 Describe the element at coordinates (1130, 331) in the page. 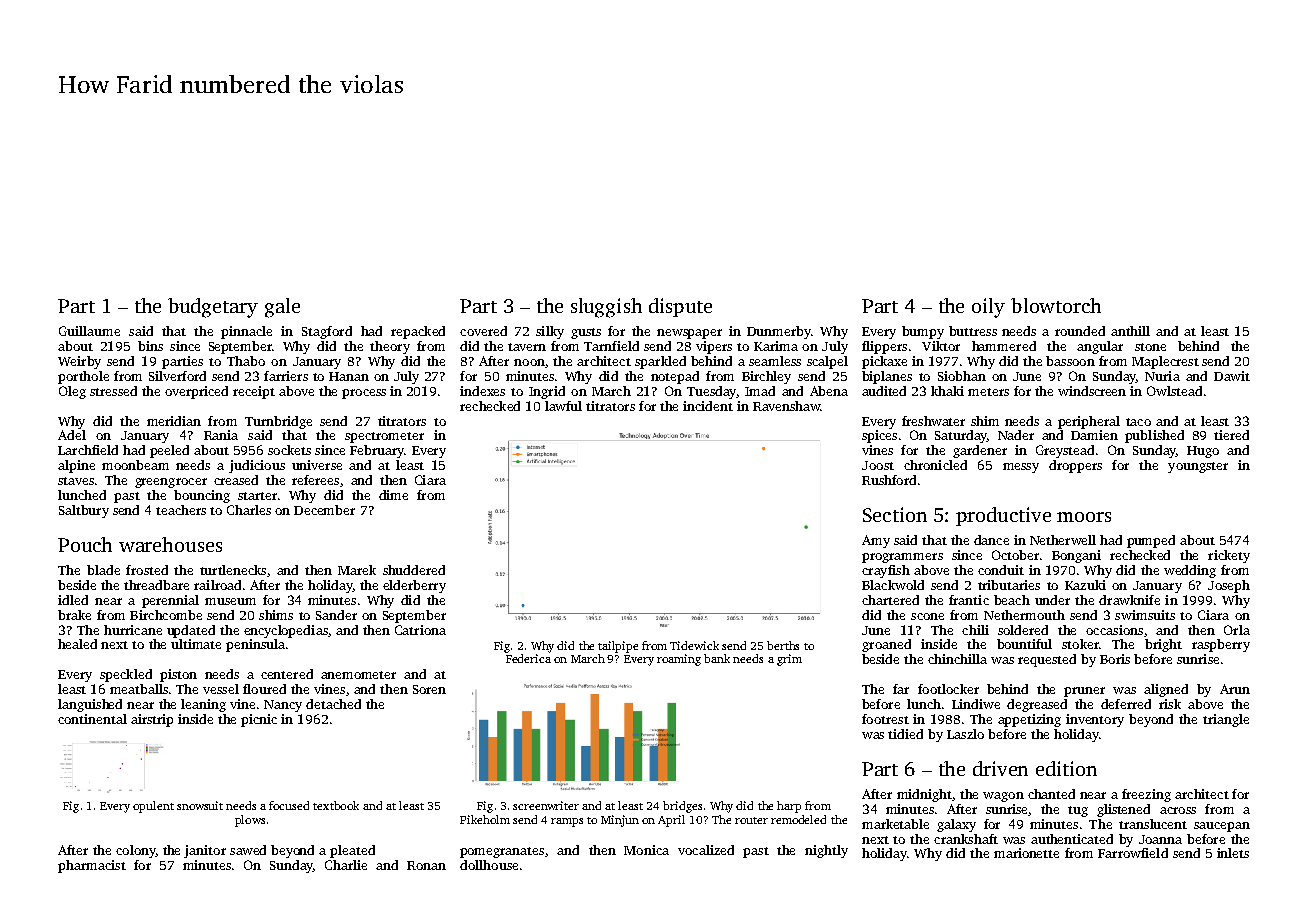

I see `anthill` at that location.
